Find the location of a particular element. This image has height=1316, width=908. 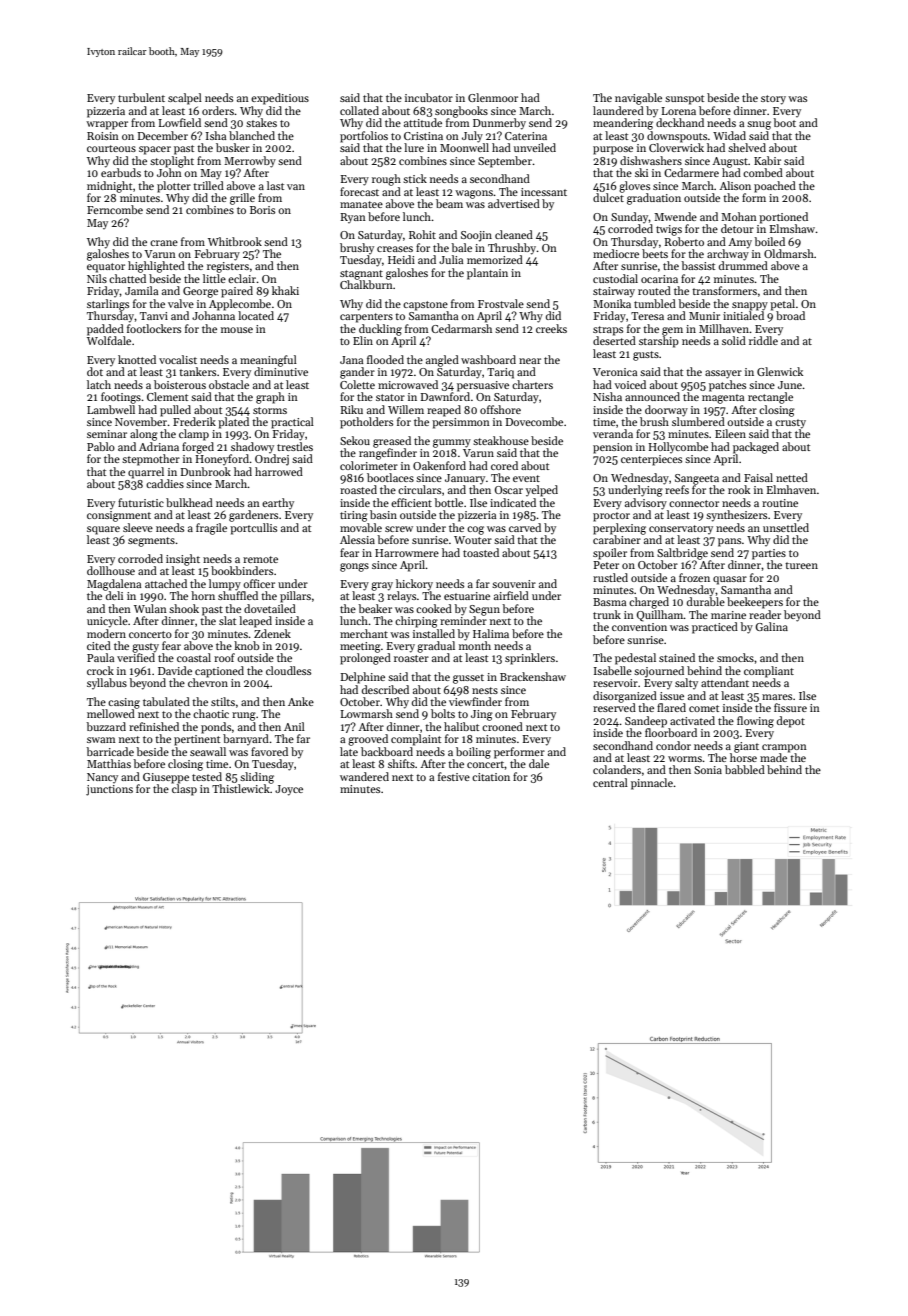

sunspot is located at coordinates (684, 100).
